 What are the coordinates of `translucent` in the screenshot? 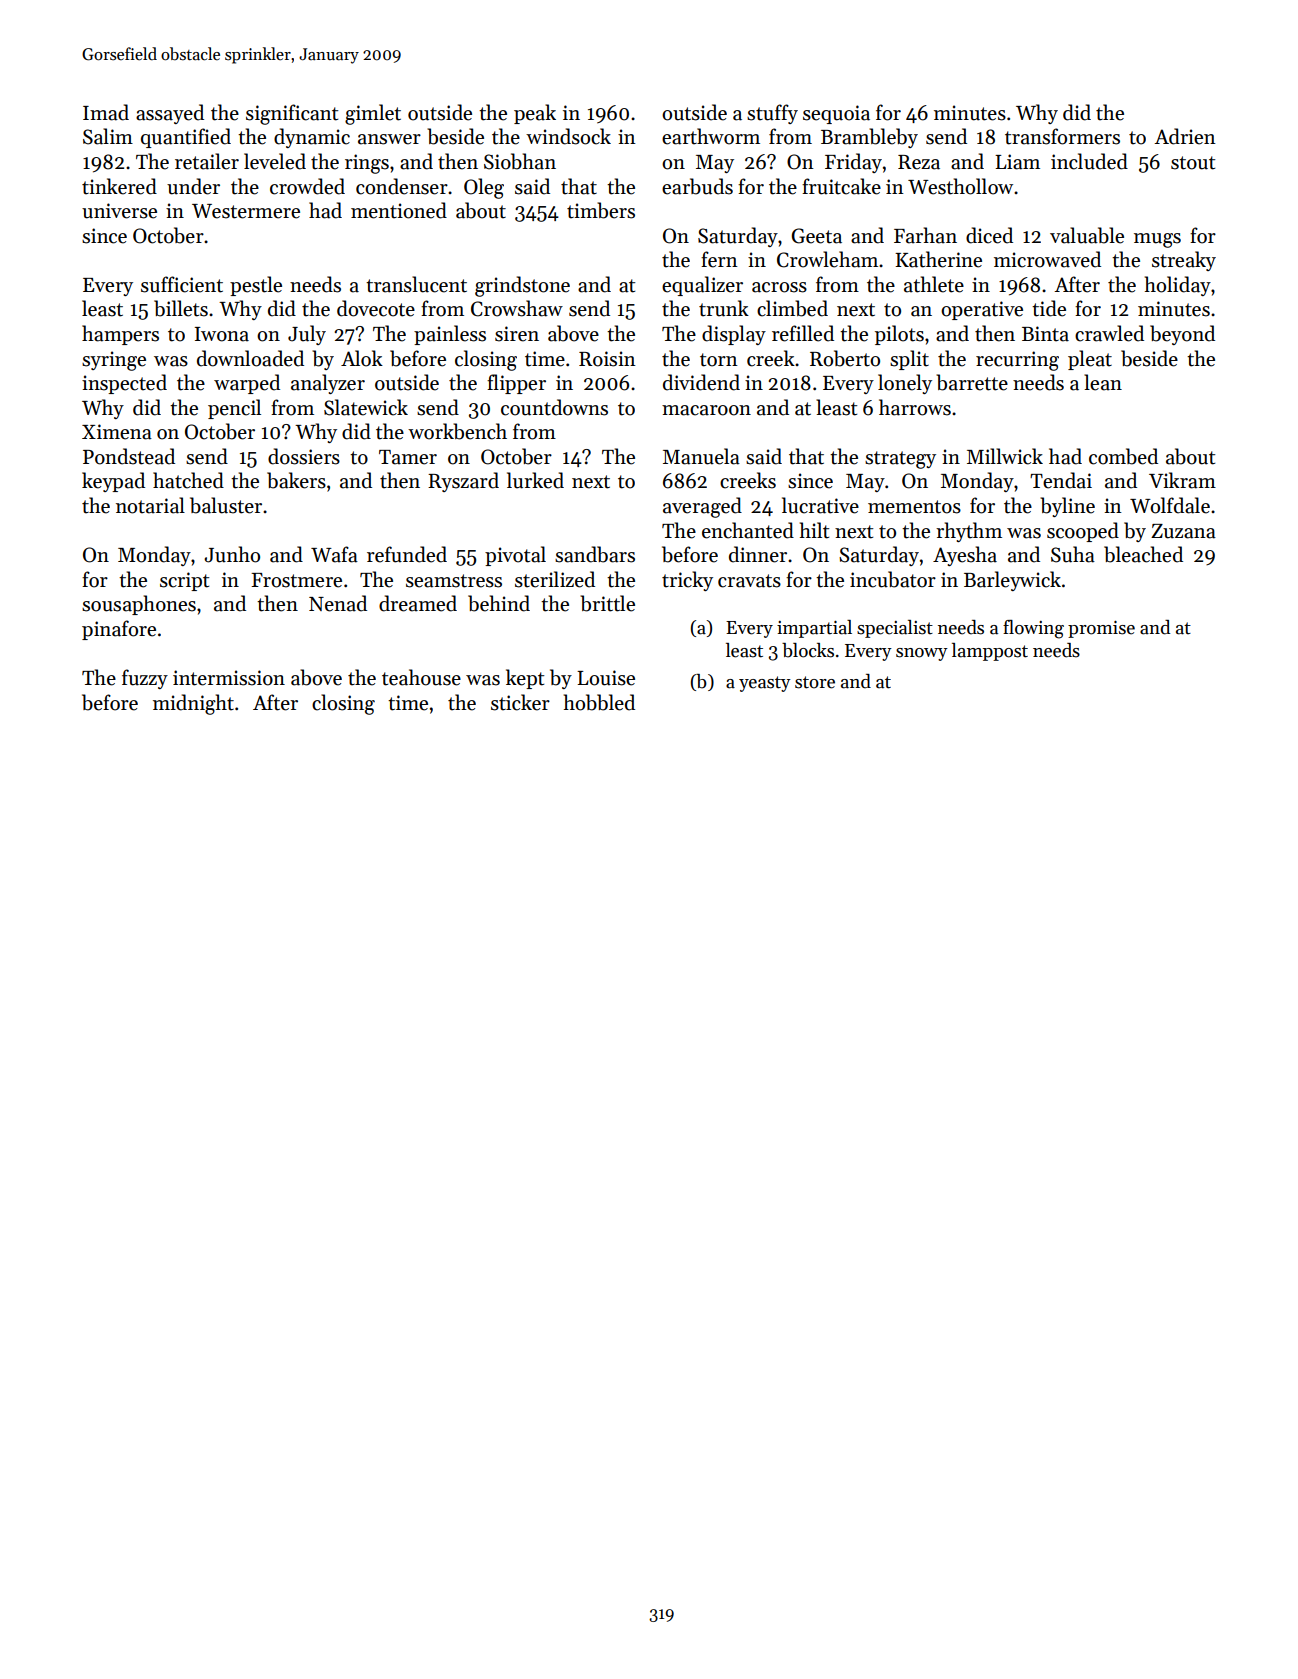 It's located at (416, 284).
